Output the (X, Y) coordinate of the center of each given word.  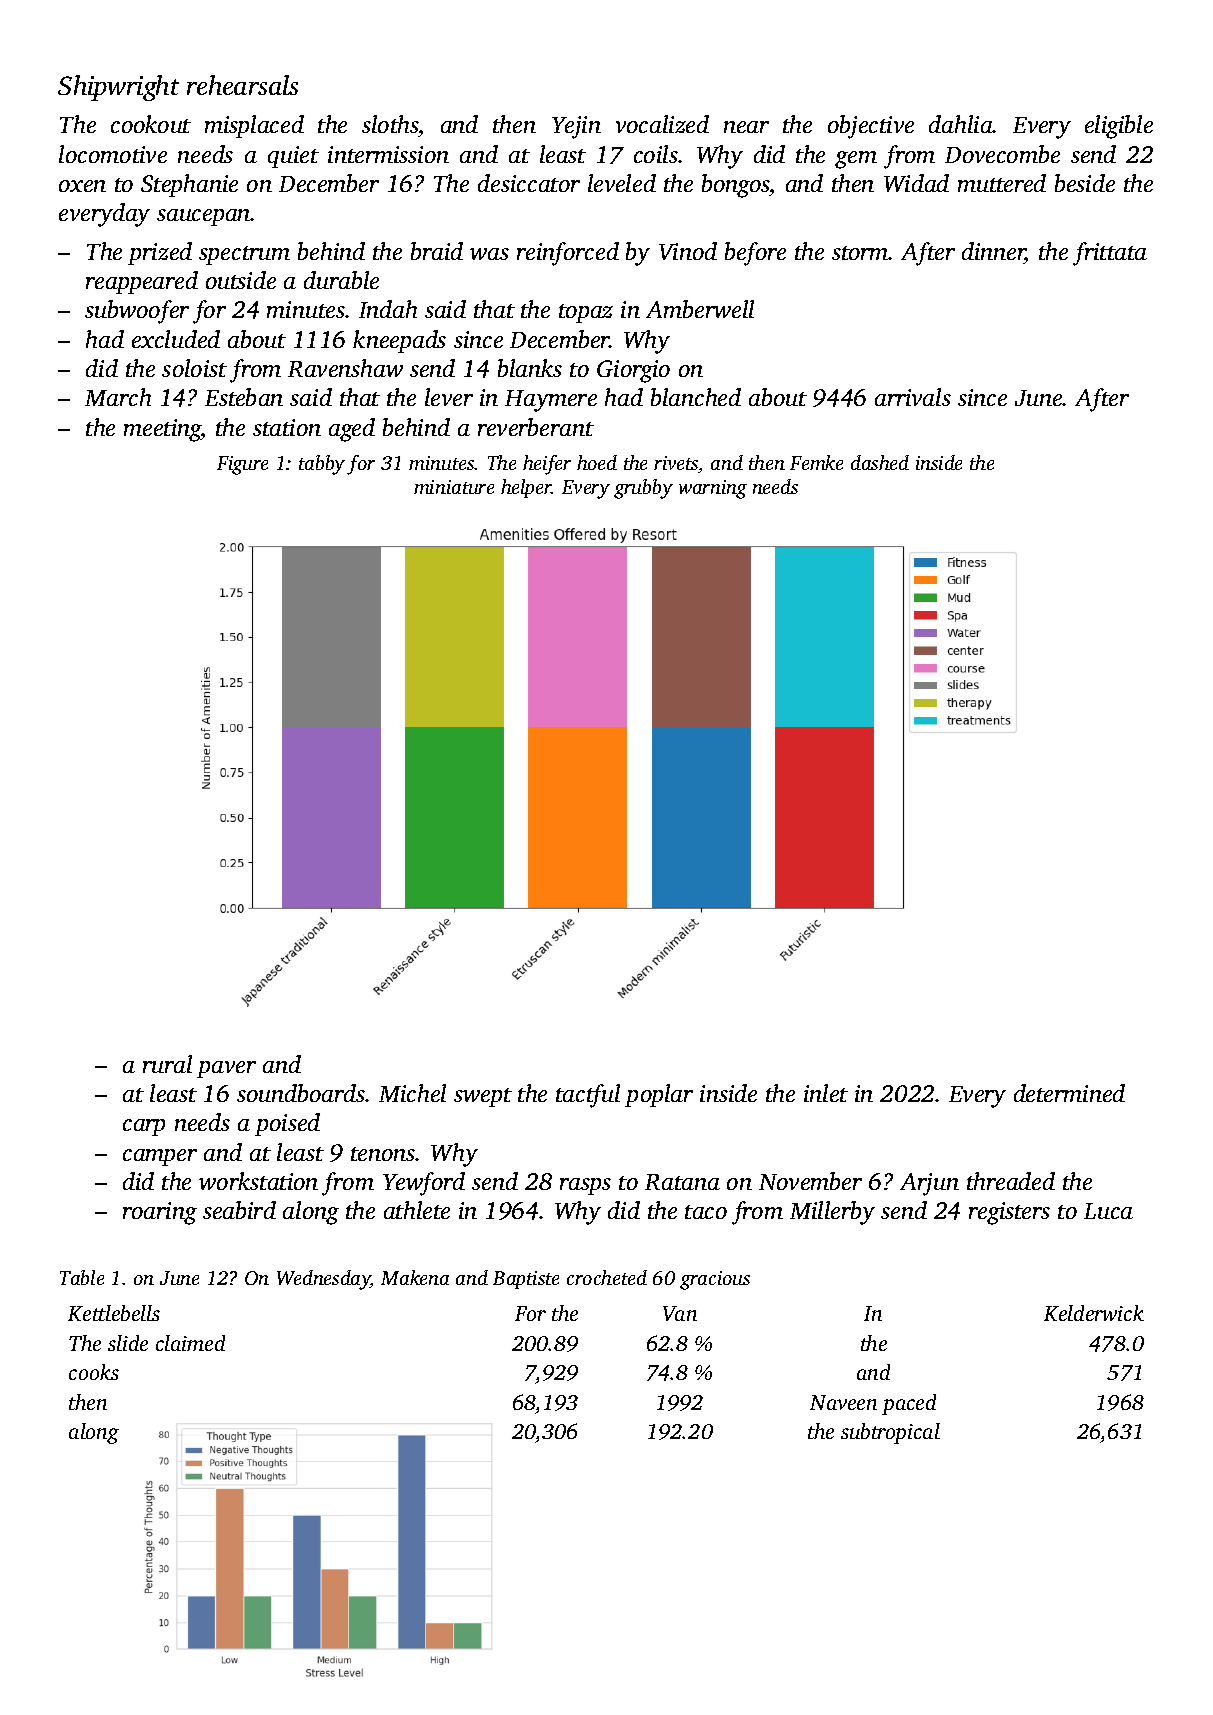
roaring (160, 1213)
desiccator (529, 183)
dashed (880, 462)
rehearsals (242, 85)
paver (226, 1069)
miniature (454, 487)
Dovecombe (1002, 154)
